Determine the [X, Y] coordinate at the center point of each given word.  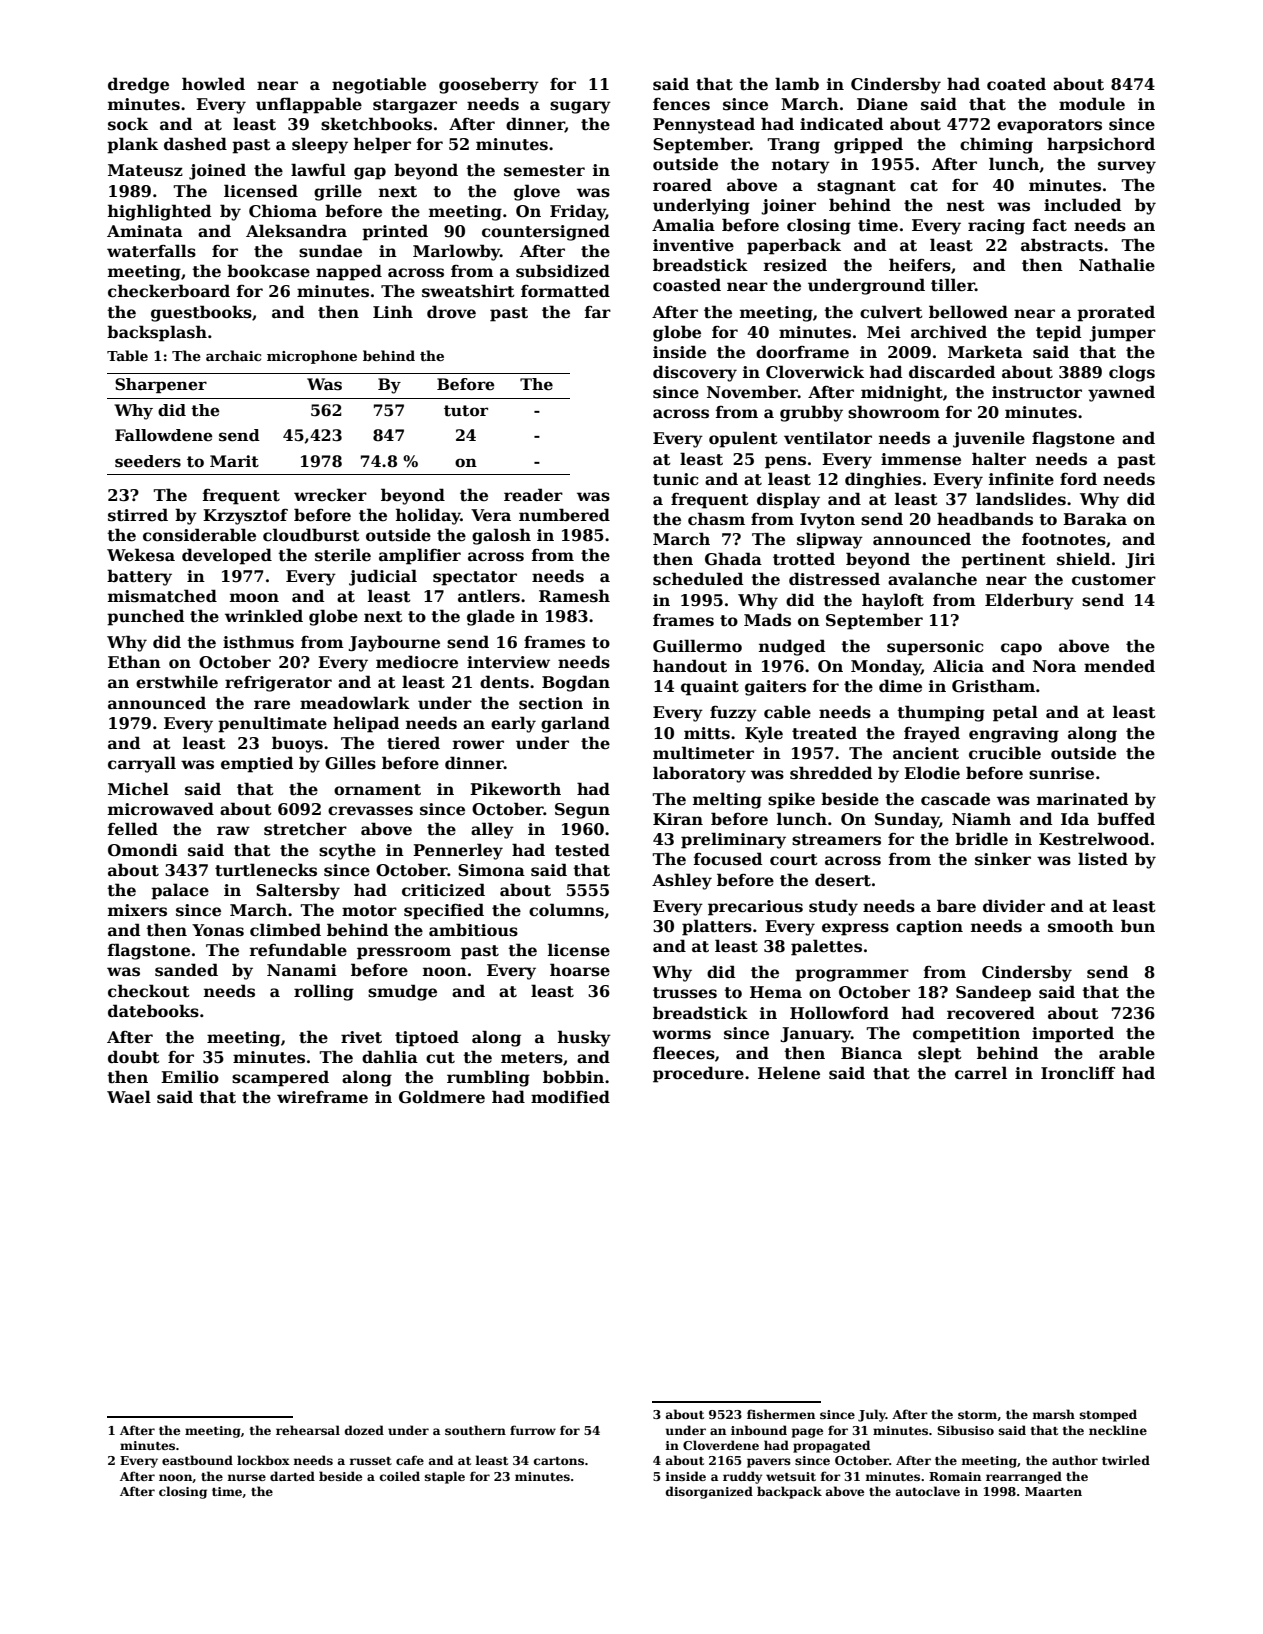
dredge [138, 85]
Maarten [1053, 1491]
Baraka [1095, 518]
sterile [343, 555]
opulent [743, 439]
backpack [789, 1492]
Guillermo [697, 646]
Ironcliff [1078, 1073]
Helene [789, 1073]
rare [272, 705]
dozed [364, 1430]
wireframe [322, 1097]
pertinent [1003, 561]
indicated [841, 124]
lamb [797, 83]
